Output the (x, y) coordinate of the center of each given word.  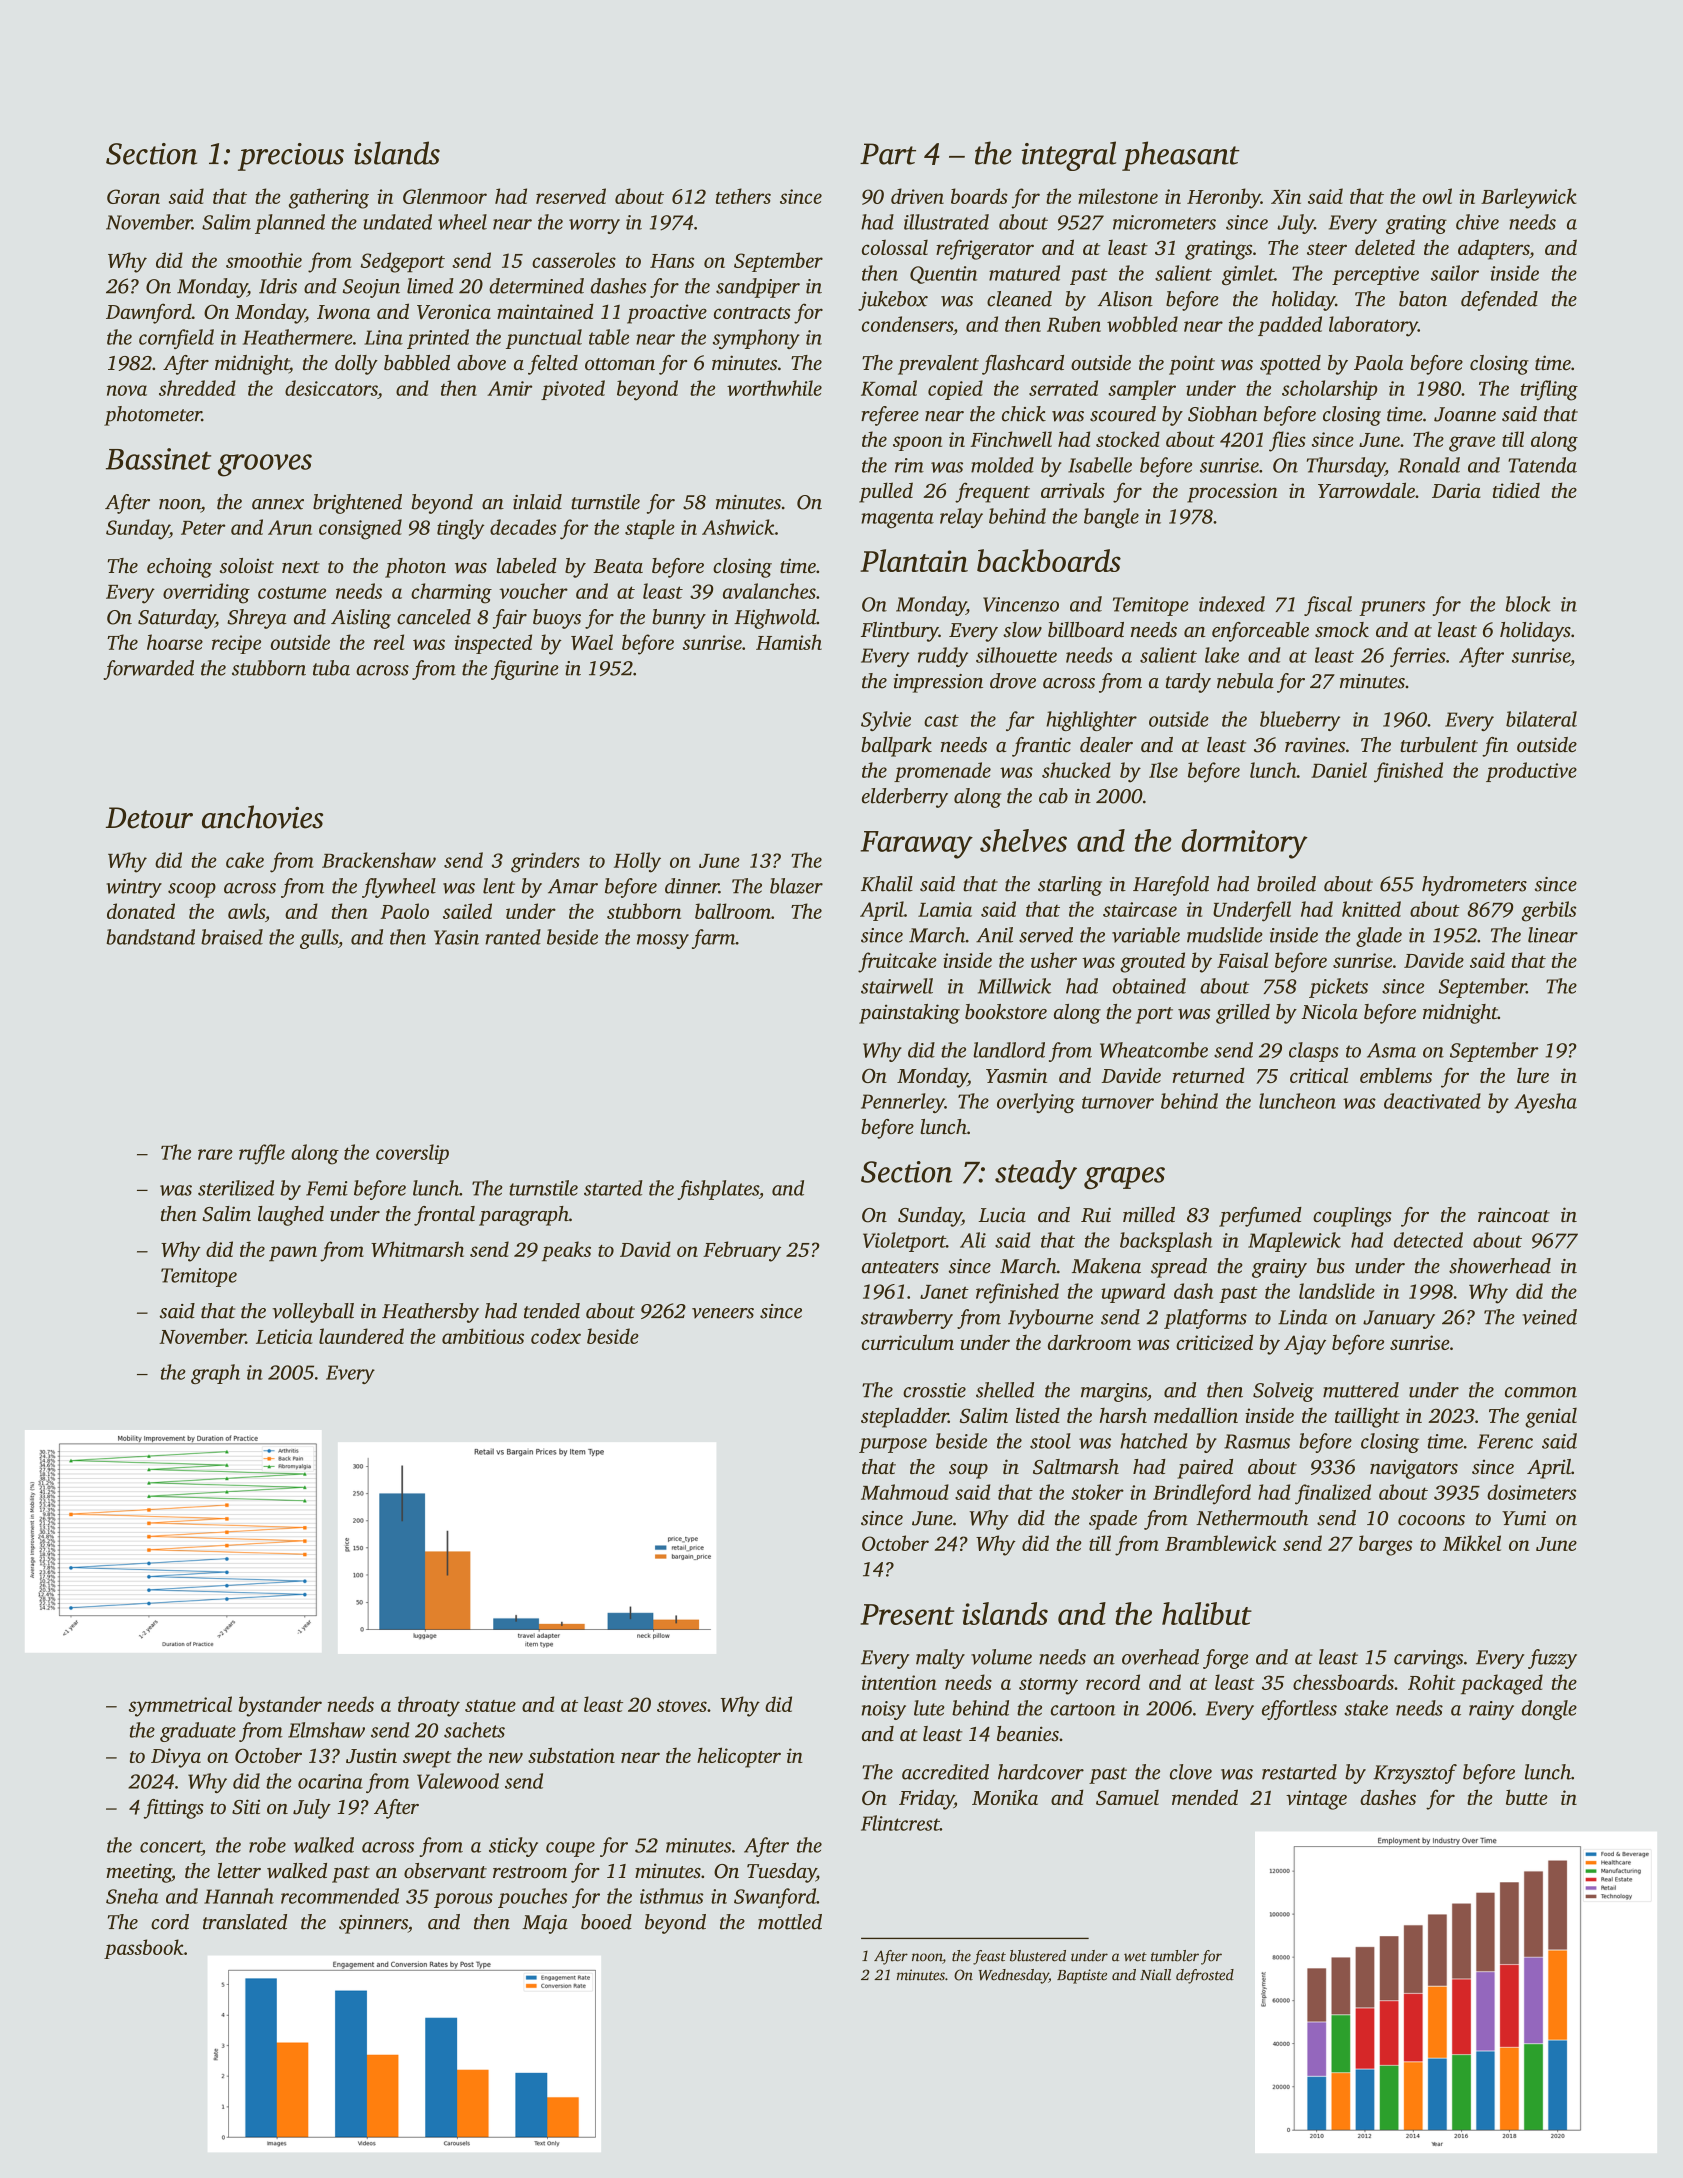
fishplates (718, 1190)
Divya (176, 1758)
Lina (383, 337)
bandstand (151, 937)
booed (606, 1922)
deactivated (1432, 1101)
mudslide (1225, 935)
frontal (444, 1216)
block (1528, 604)
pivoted (573, 390)
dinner (692, 886)
